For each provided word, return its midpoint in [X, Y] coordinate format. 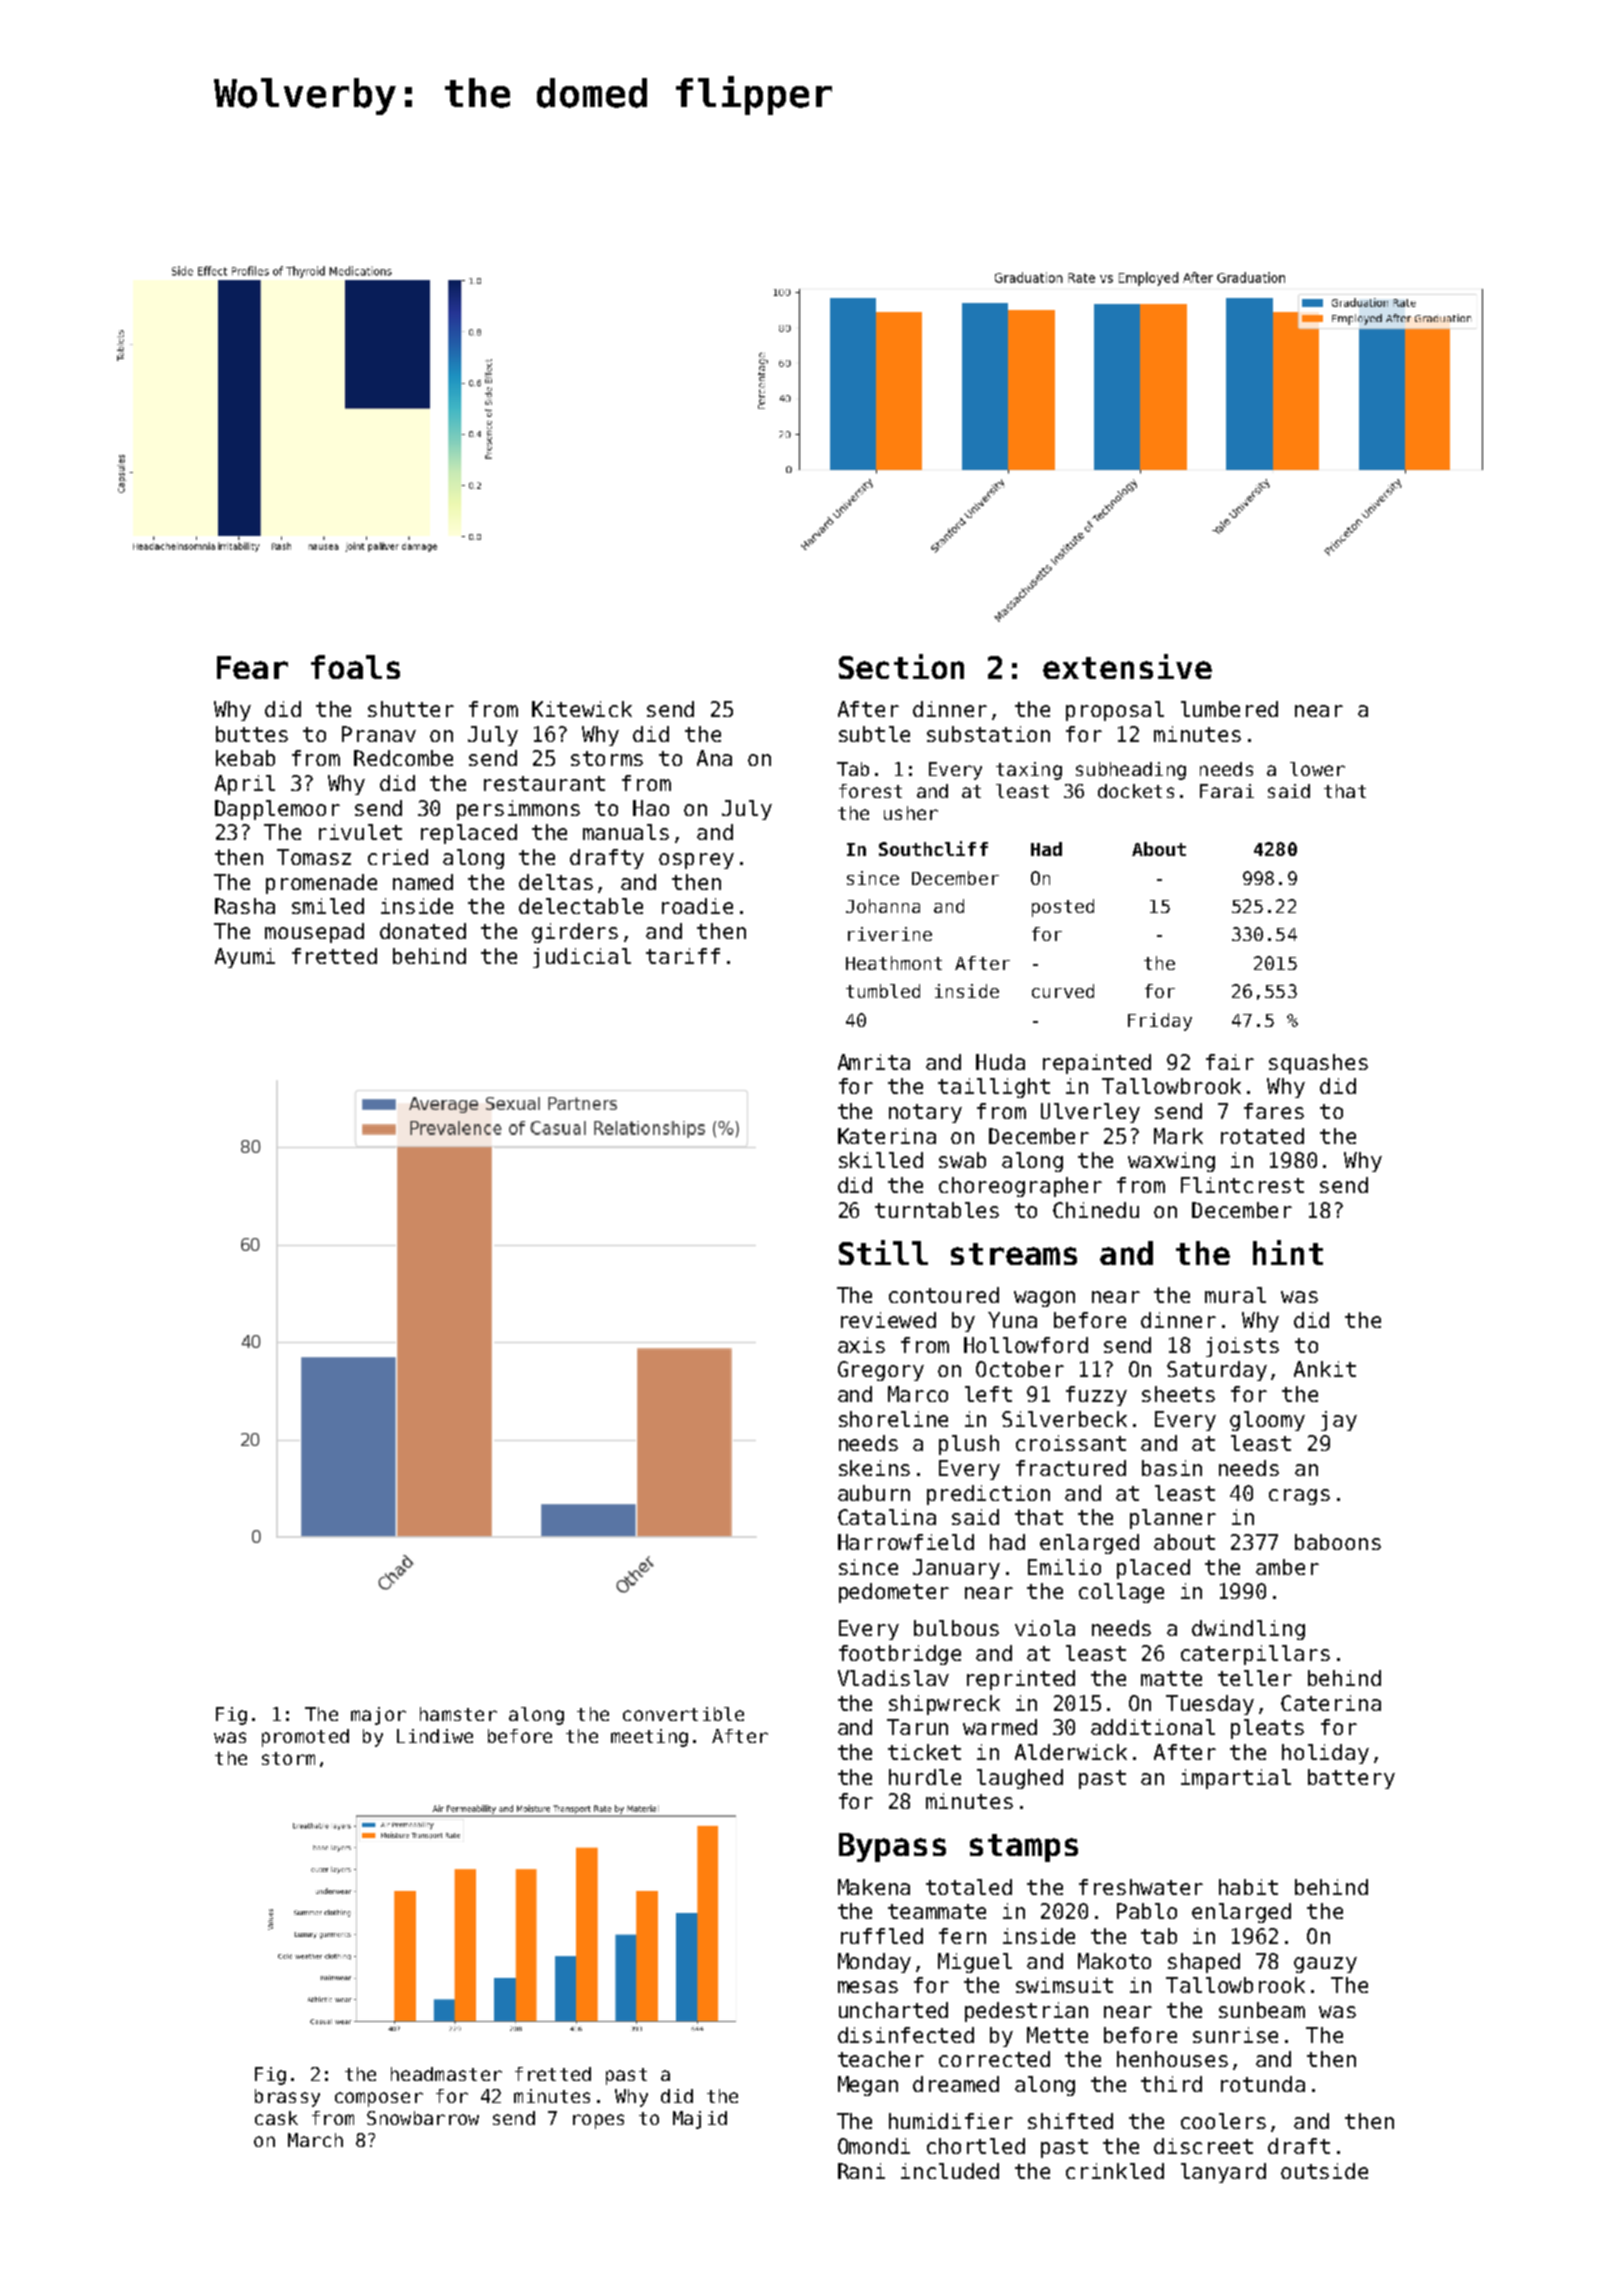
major [378, 1716]
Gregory [881, 1371]
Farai [1227, 791]
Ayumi [245, 958]
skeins [874, 1468]
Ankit [1325, 1369]
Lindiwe [435, 1736]
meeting [649, 1738]
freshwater [1141, 1887]
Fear [252, 667]
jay [1339, 1421]
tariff [683, 956]
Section [901, 666]
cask [276, 2118]
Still [883, 1252]
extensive [1127, 666]
